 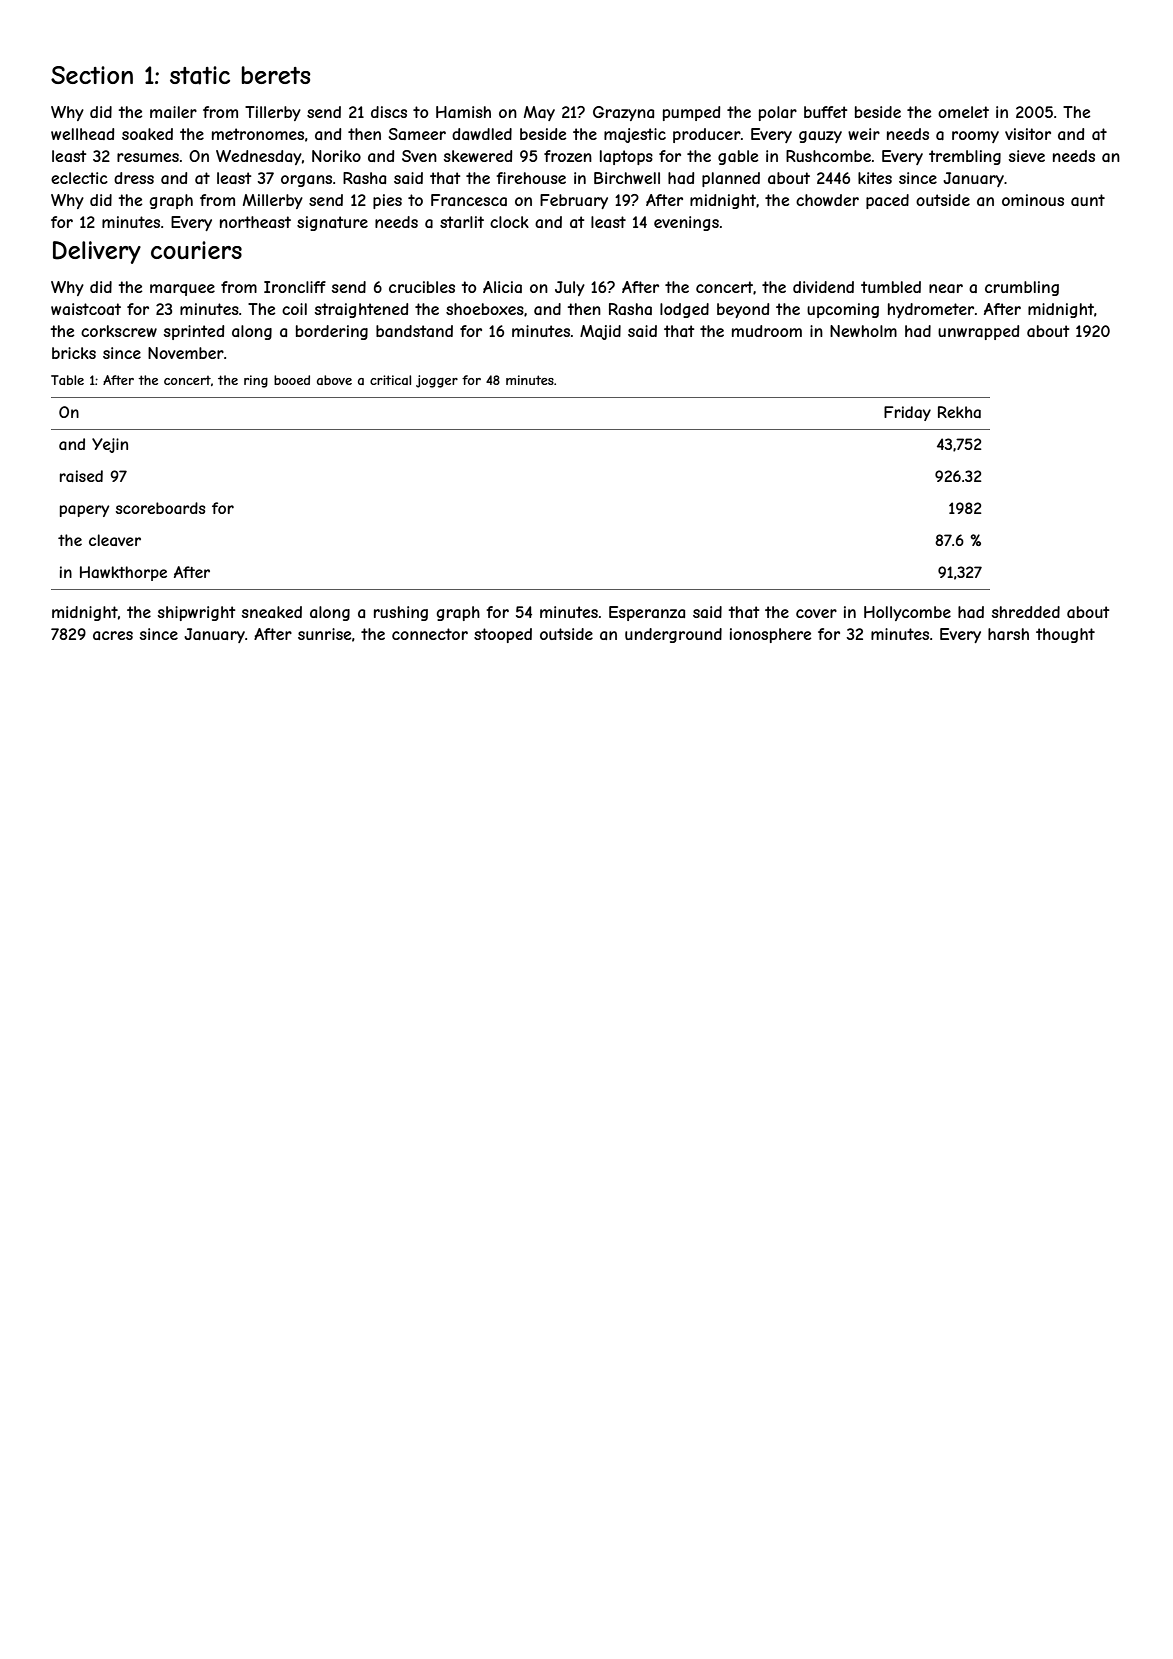 I want to click on static, so click(x=200, y=75).
